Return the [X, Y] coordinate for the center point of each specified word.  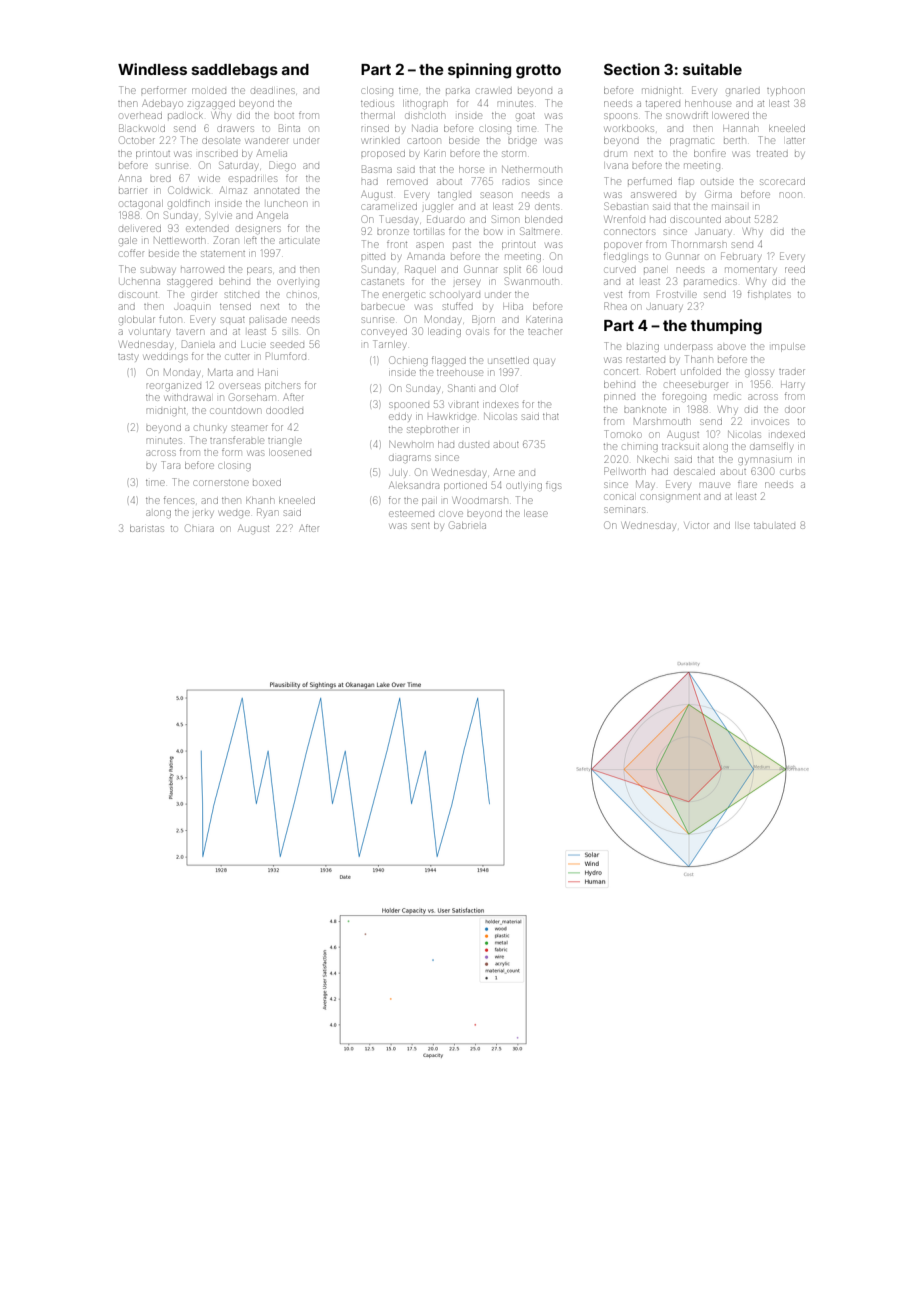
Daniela [198, 344]
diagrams [410, 458]
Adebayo [163, 103]
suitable [712, 69]
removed [407, 182]
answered [653, 195]
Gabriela [467, 525]
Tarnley [389, 345]
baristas [147, 528]
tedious [377, 104]
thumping [726, 327]
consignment [670, 498]
